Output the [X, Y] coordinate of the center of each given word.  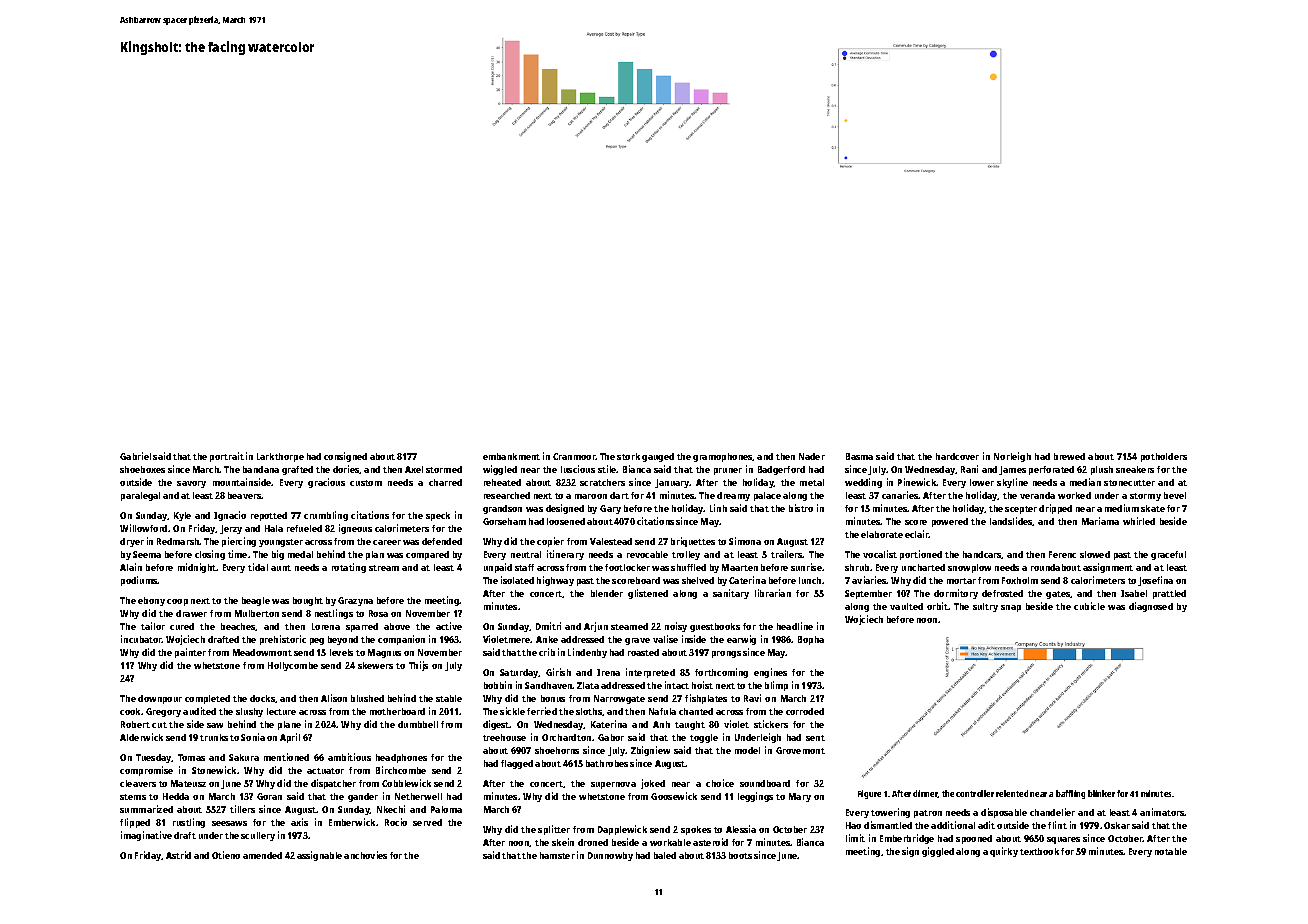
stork [628, 456]
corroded [805, 711]
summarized [146, 809]
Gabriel [135, 456]
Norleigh [1012, 457]
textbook [1039, 851]
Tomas [191, 757]
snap [1011, 608]
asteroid [710, 842]
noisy [676, 627]
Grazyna [355, 601]
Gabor [611, 737]
